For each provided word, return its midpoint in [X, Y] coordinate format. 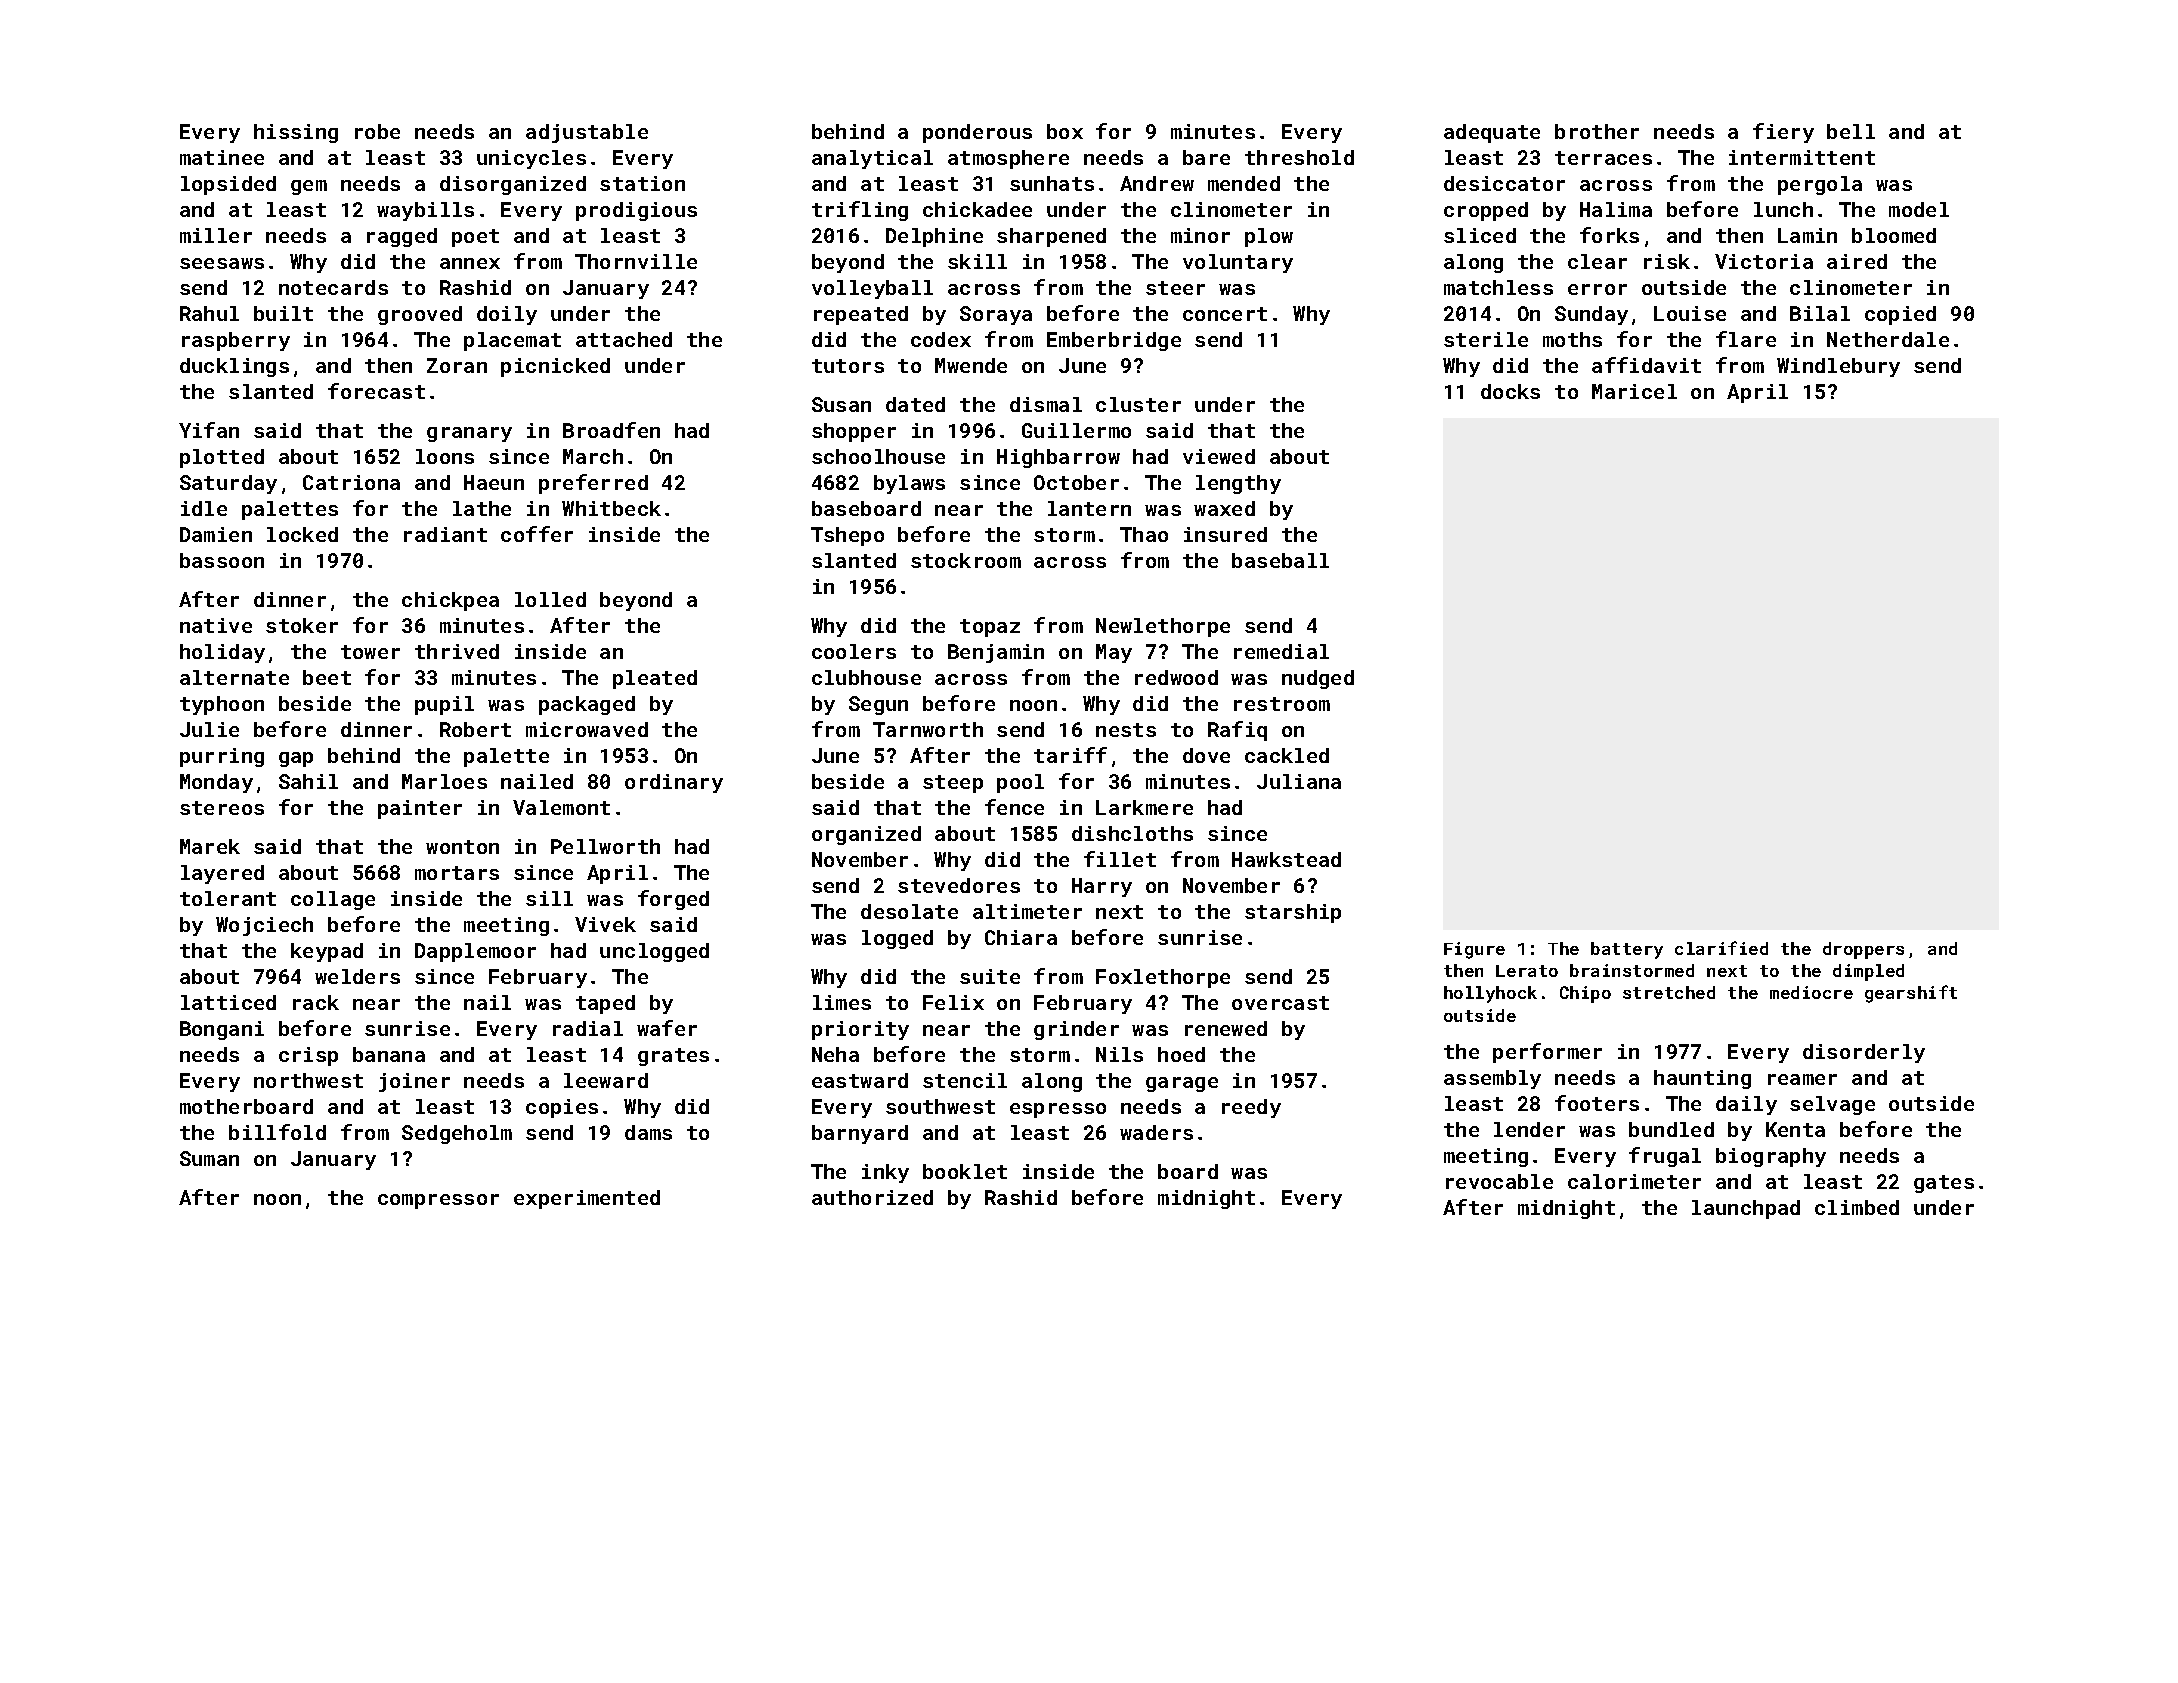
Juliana [1299, 781]
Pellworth [605, 846]
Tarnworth [928, 729]
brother [1597, 131]
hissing [296, 133]
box [1065, 131]
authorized [872, 1197]
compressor [438, 1201]
